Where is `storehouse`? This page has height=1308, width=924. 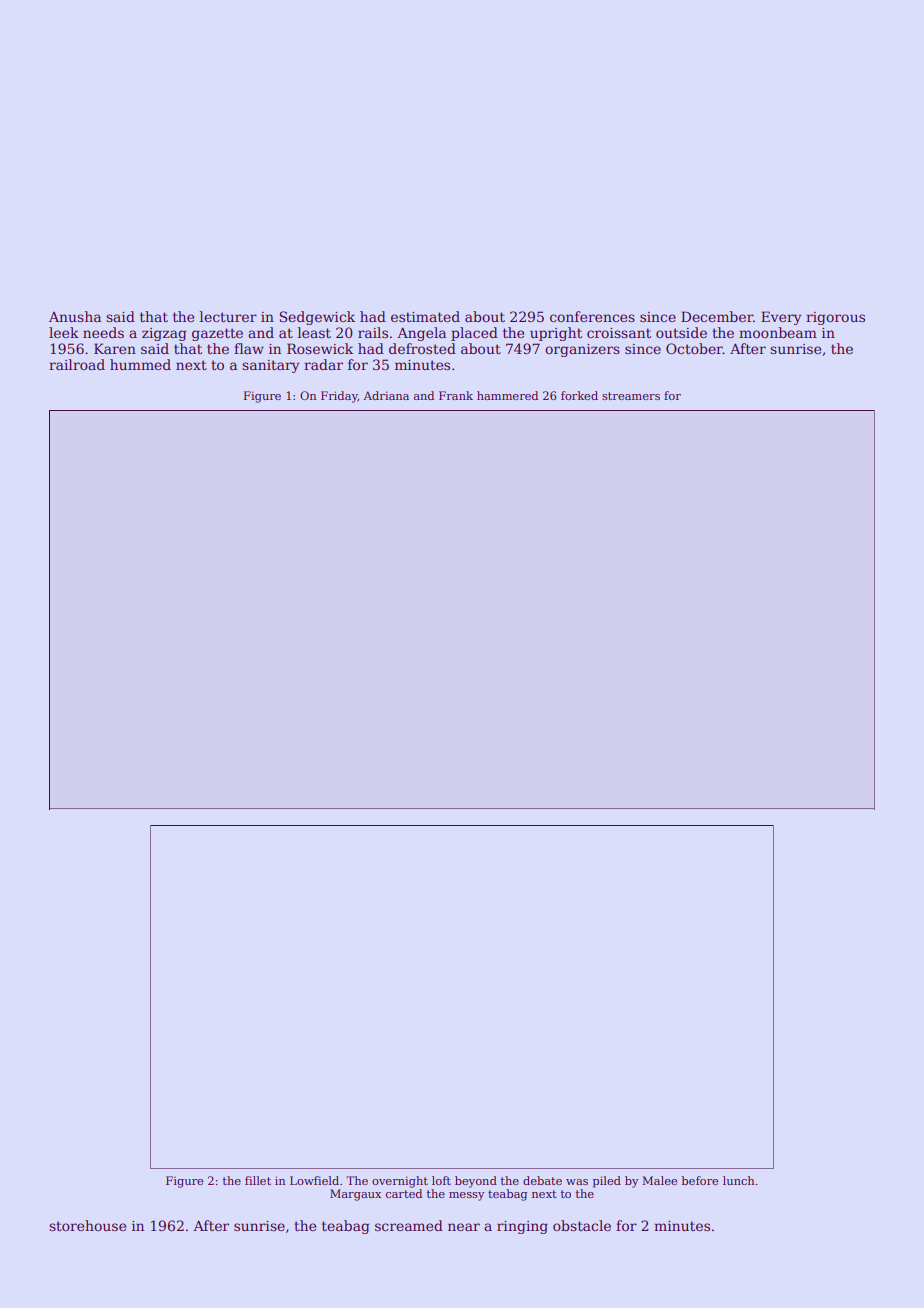 storehouse is located at coordinates (87, 1225).
